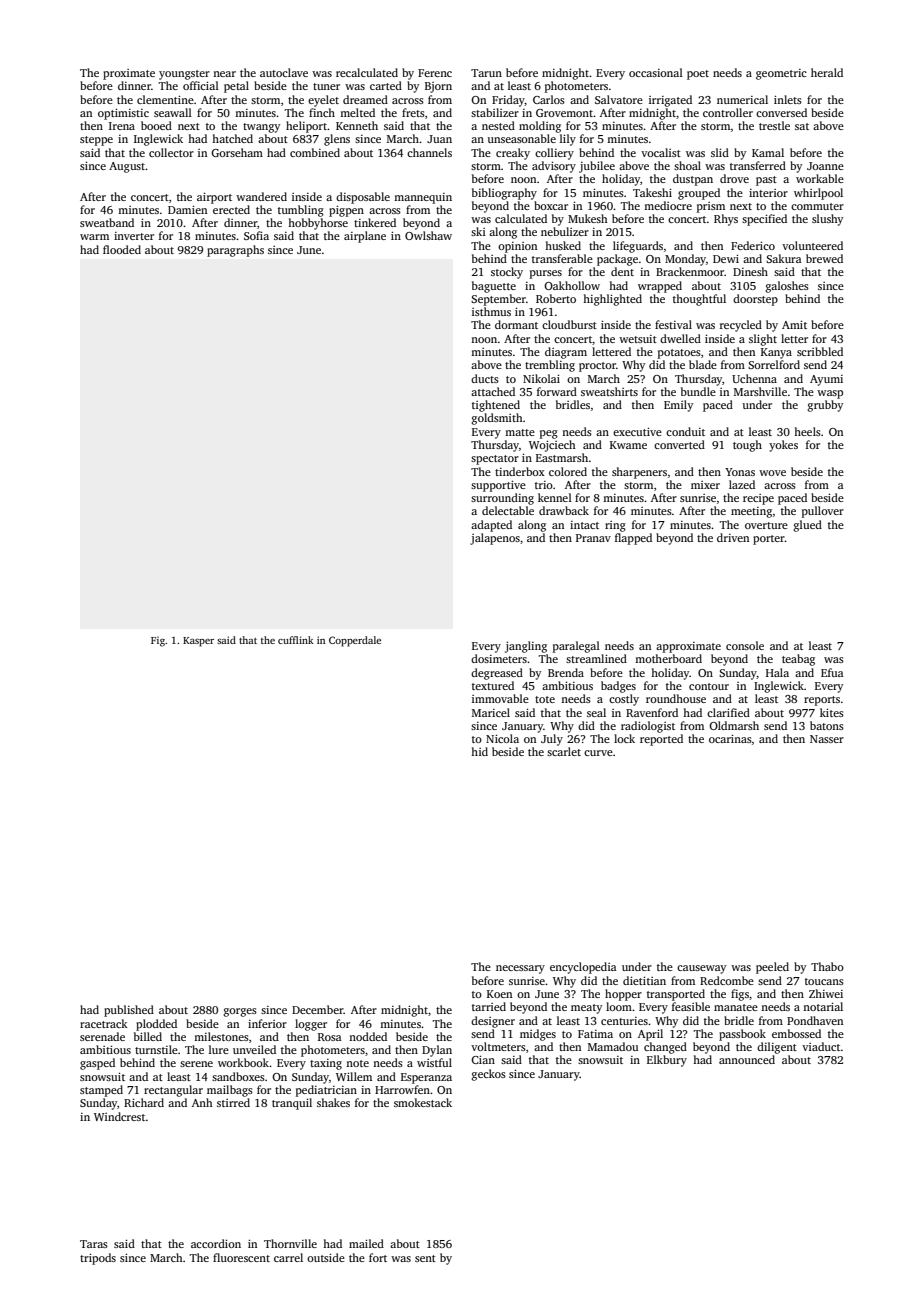 The width and height of the image is (924, 1308). I want to click on flooded, so click(122, 249).
